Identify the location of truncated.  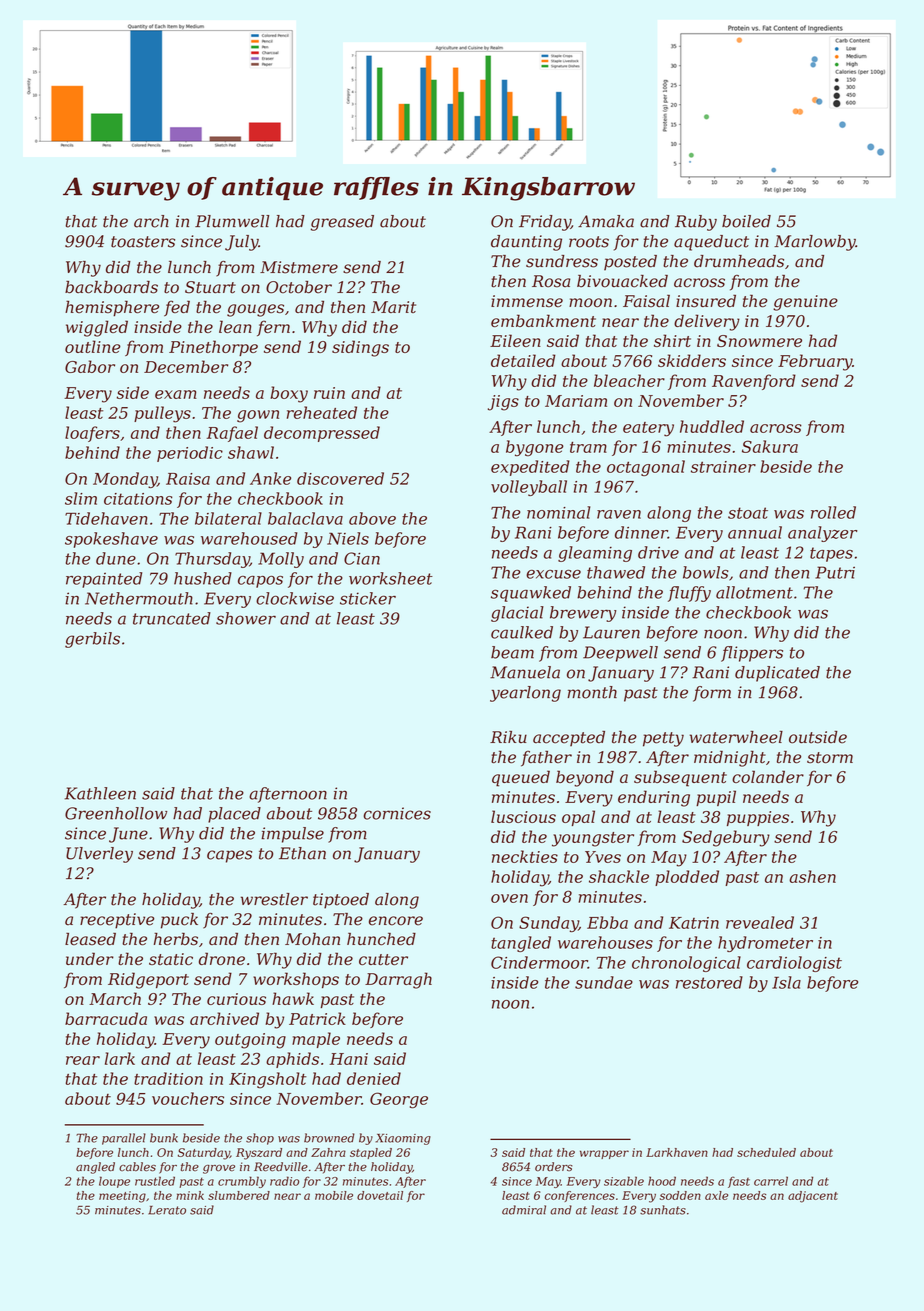
(172, 618).
